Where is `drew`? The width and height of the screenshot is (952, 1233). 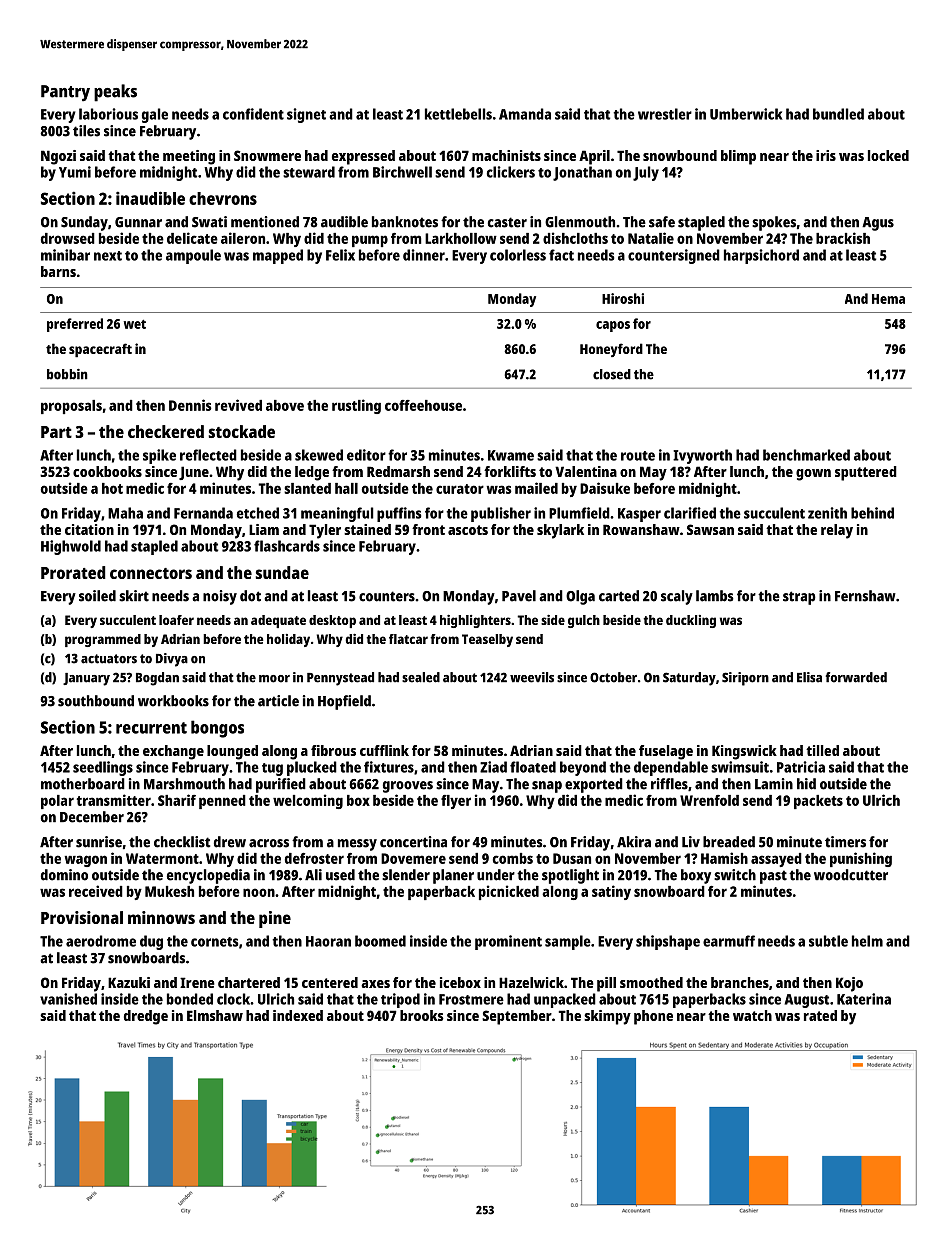 drew is located at coordinates (230, 842).
